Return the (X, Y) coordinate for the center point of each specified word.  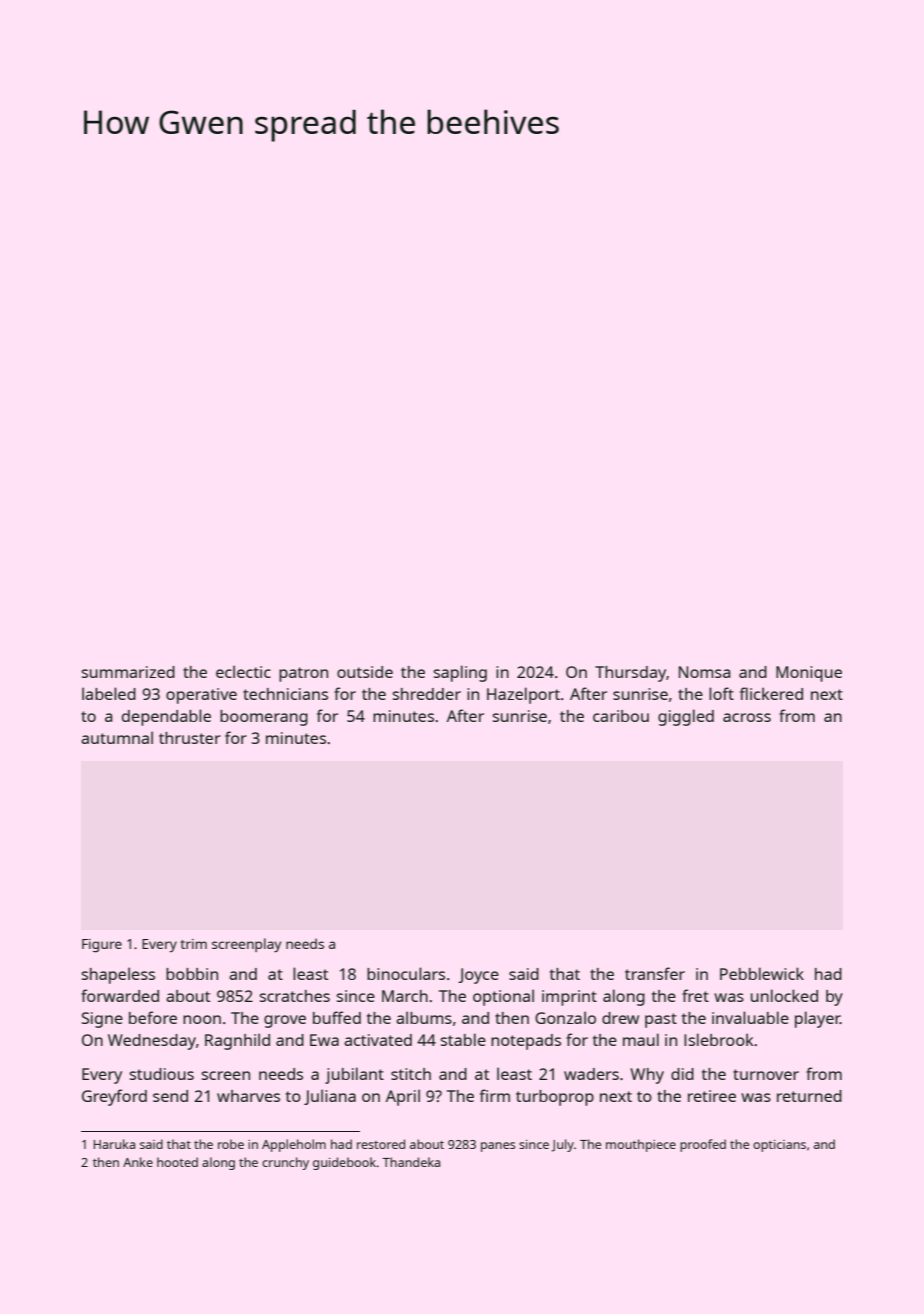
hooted (177, 1162)
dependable (166, 717)
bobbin (192, 974)
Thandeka (411, 1162)
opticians (779, 1146)
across (747, 717)
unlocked (784, 995)
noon (202, 1019)
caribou (621, 716)
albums (424, 1017)
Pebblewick (762, 973)
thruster (190, 738)
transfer (655, 973)
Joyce (478, 976)
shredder (427, 694)
